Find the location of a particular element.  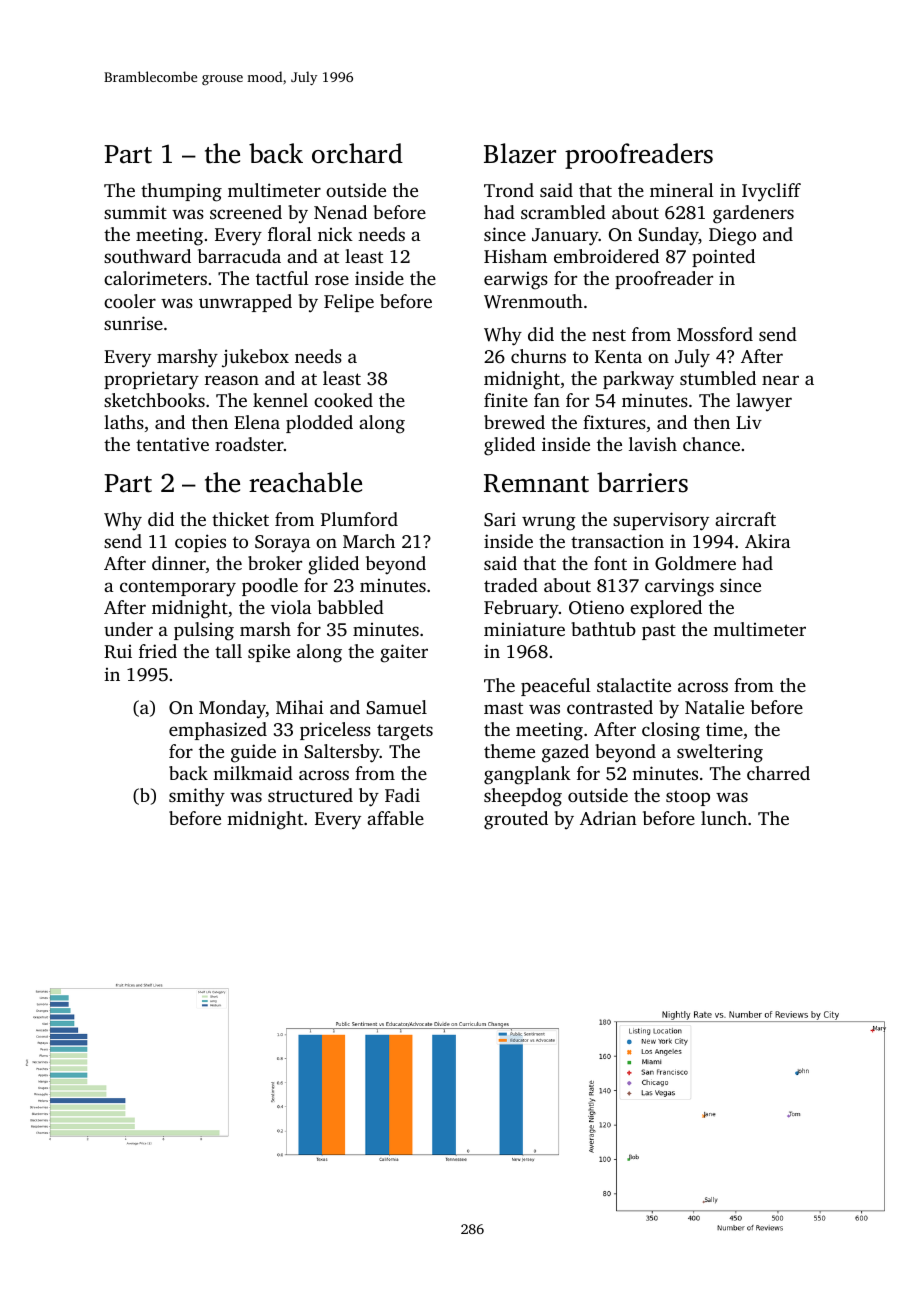

sunrise is located at coordinates (133, 323).
